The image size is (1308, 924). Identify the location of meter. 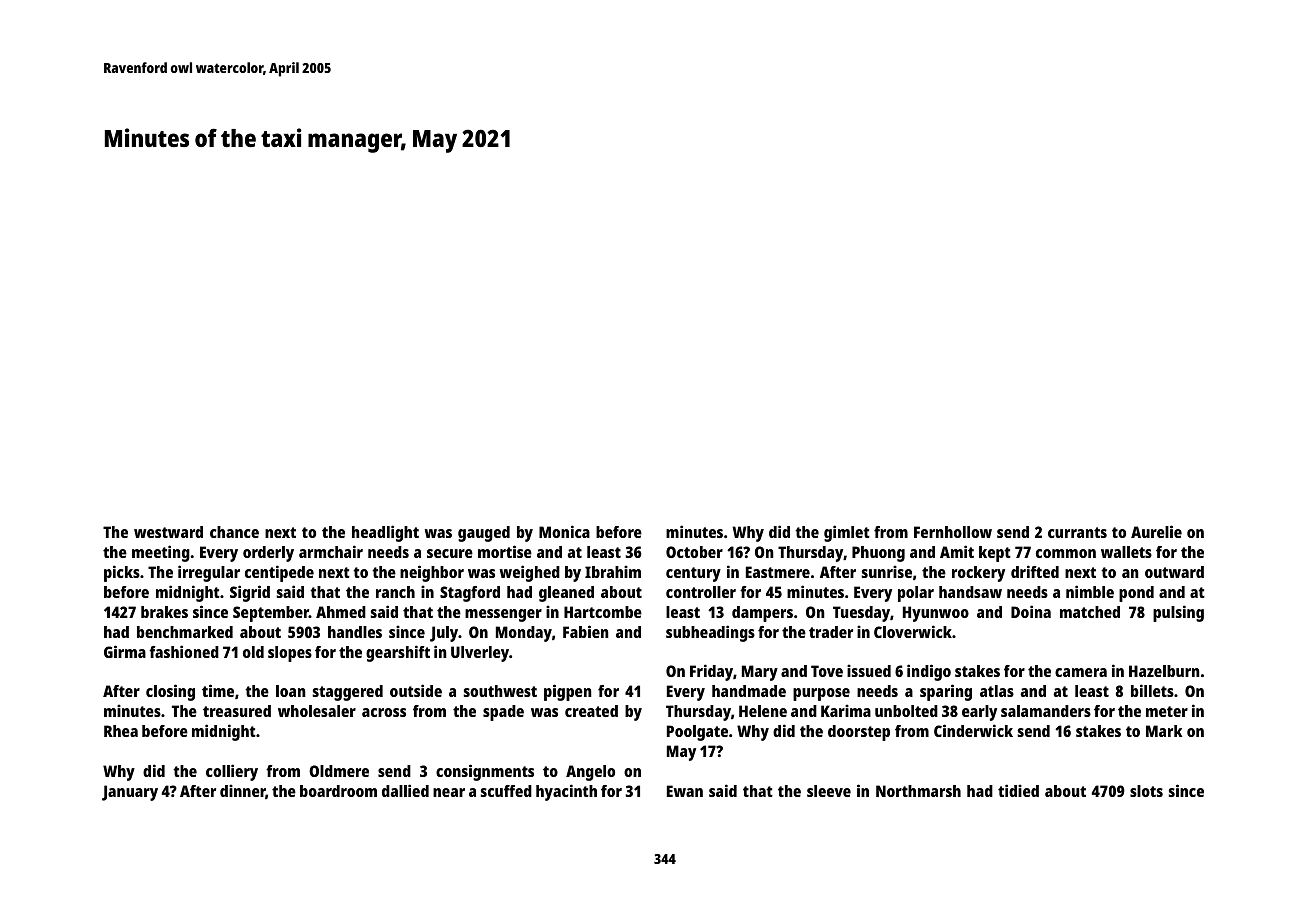
(1167, 711).
